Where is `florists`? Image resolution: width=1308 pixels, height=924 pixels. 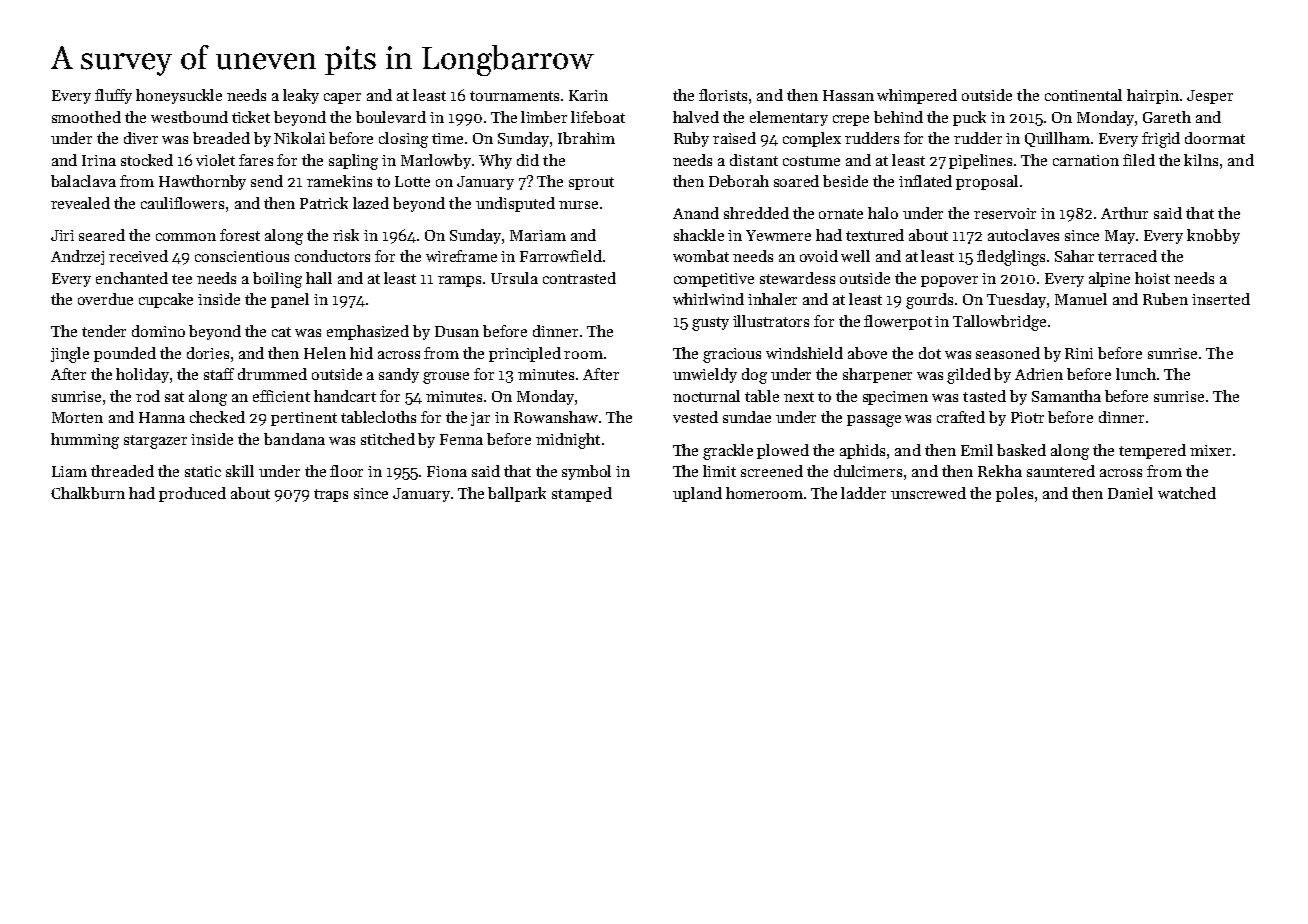
florists is located at coordinates (723, 95).
